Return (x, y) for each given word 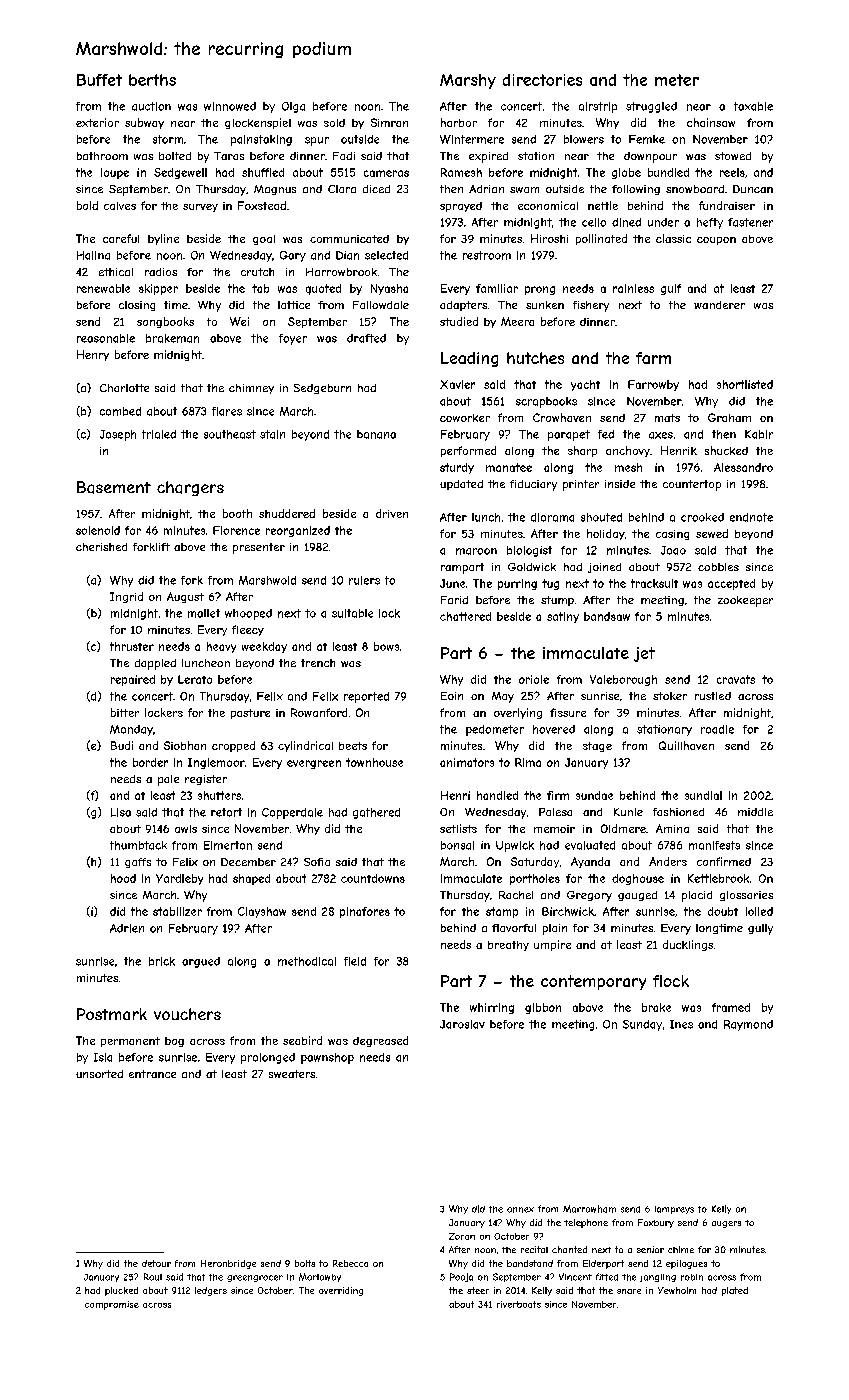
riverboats (519, 1304)
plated (735, 1291)
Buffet (99, 80)
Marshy (468, 81)
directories (542, 80)
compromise (112, 1305)
